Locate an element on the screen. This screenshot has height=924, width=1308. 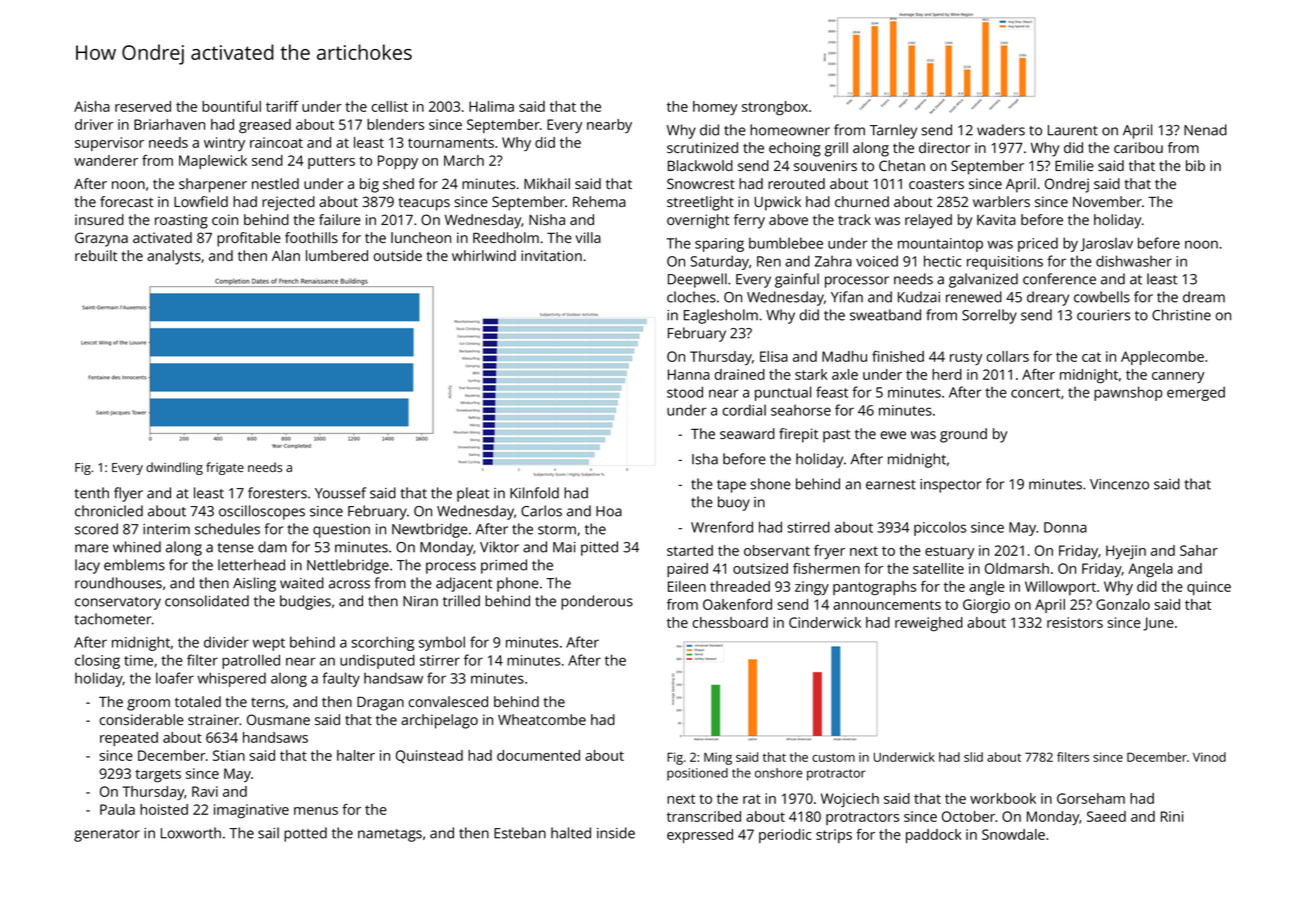
Zahra is located at coordinates (833, 261).
